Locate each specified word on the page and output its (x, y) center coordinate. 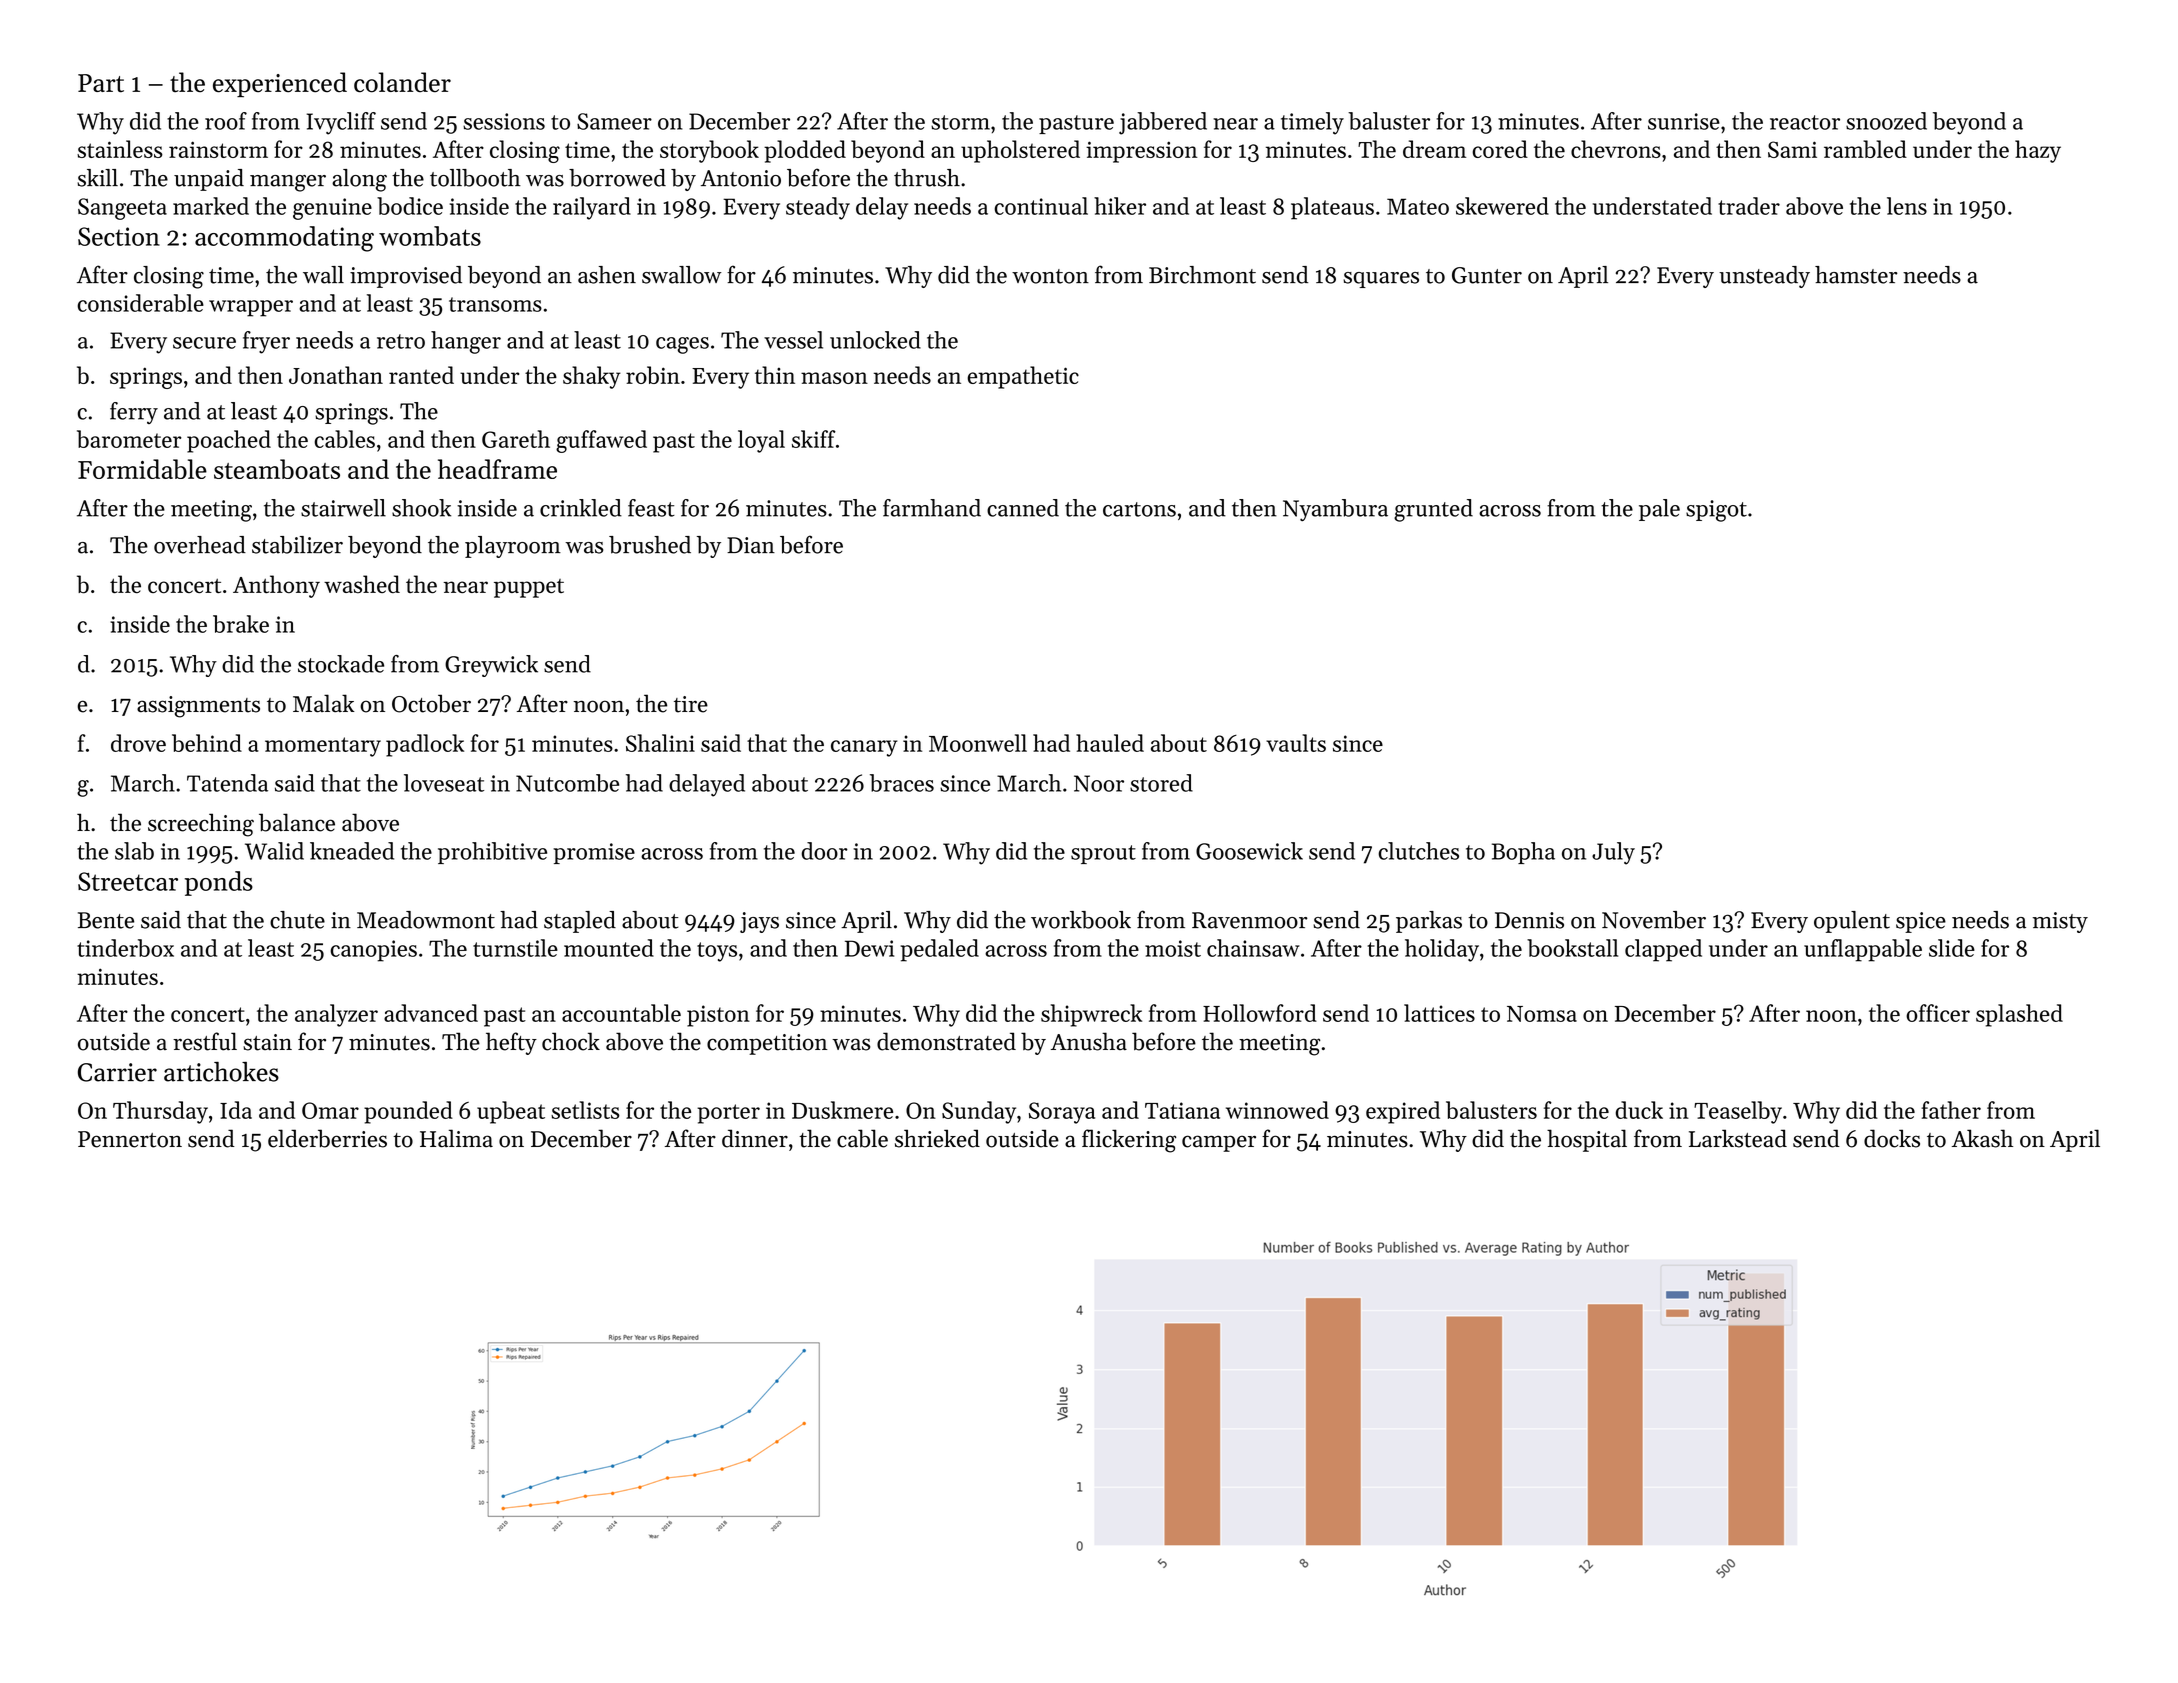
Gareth (516, 439)
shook (421, 508)
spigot (1716, 511)
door (825, 851)
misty (2060, 922)
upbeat (511, 1112)
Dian (751, 545)
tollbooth (475, 178)
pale (1659, 510)
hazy (2038, 151)
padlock (425, 745)
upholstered (1020, 151)
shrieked (937, 1138)
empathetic (1023, 377)
